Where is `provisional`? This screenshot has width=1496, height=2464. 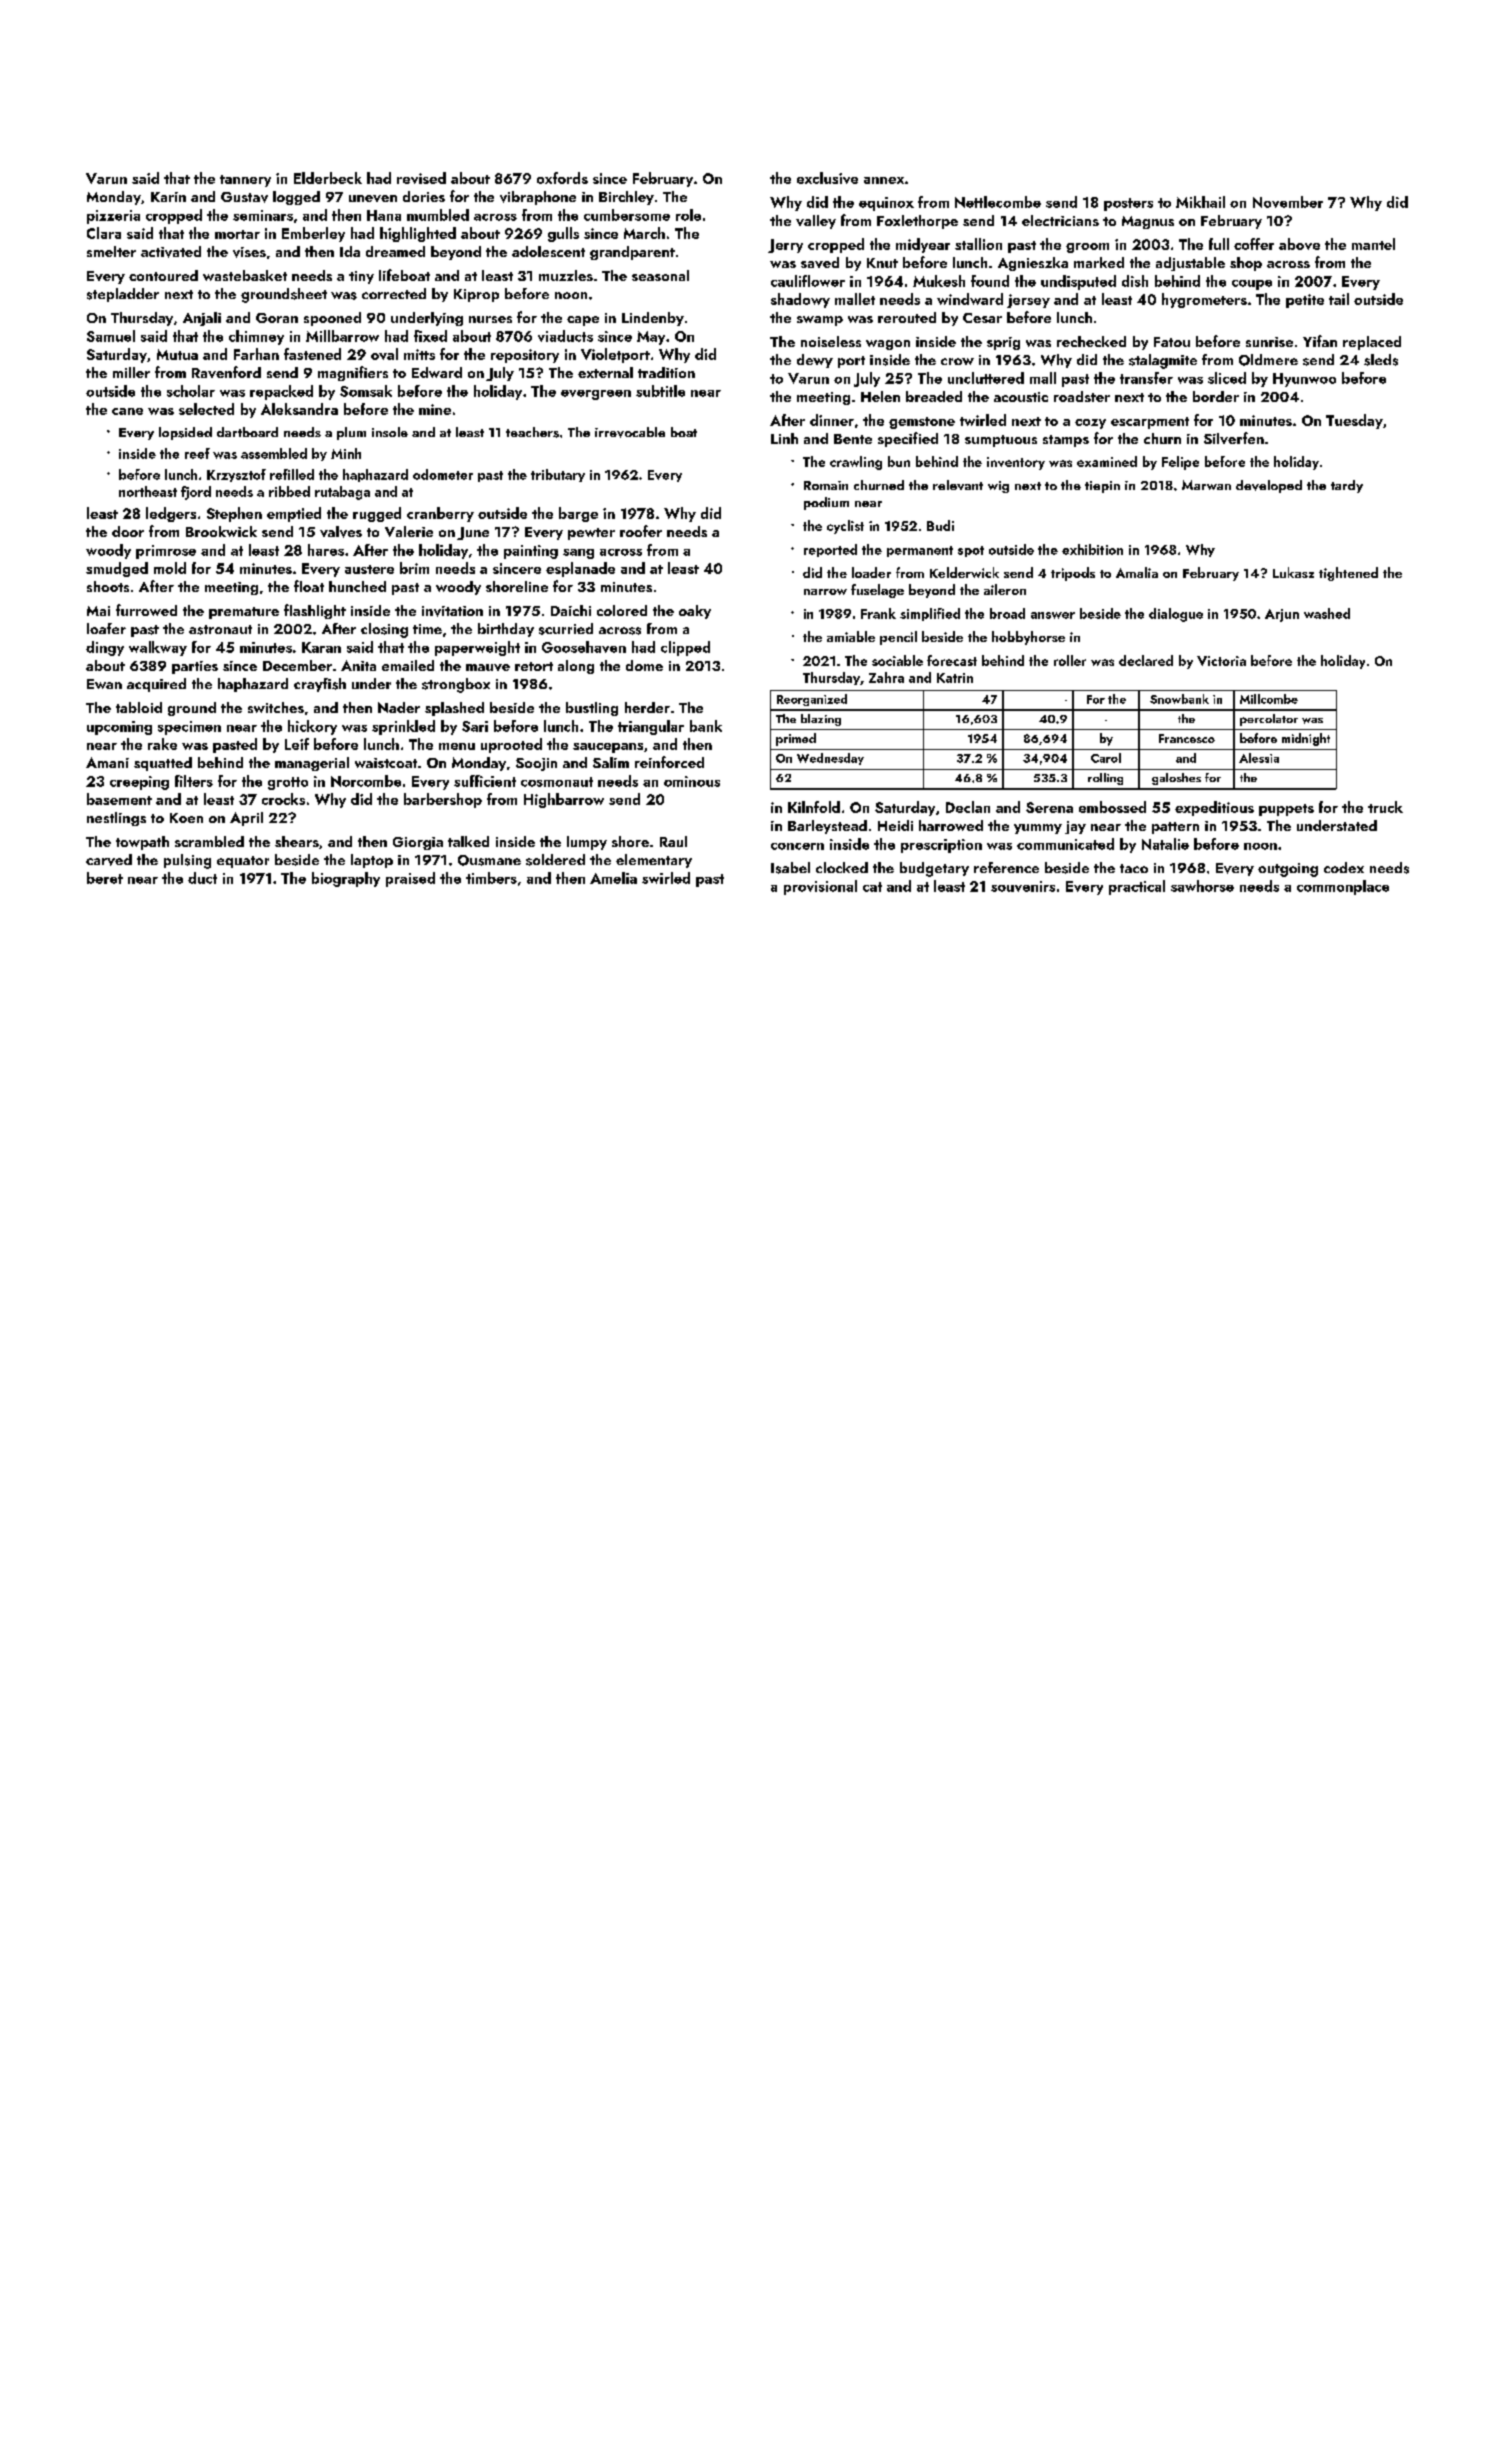
provisional is located at coordinates (820, 887).
